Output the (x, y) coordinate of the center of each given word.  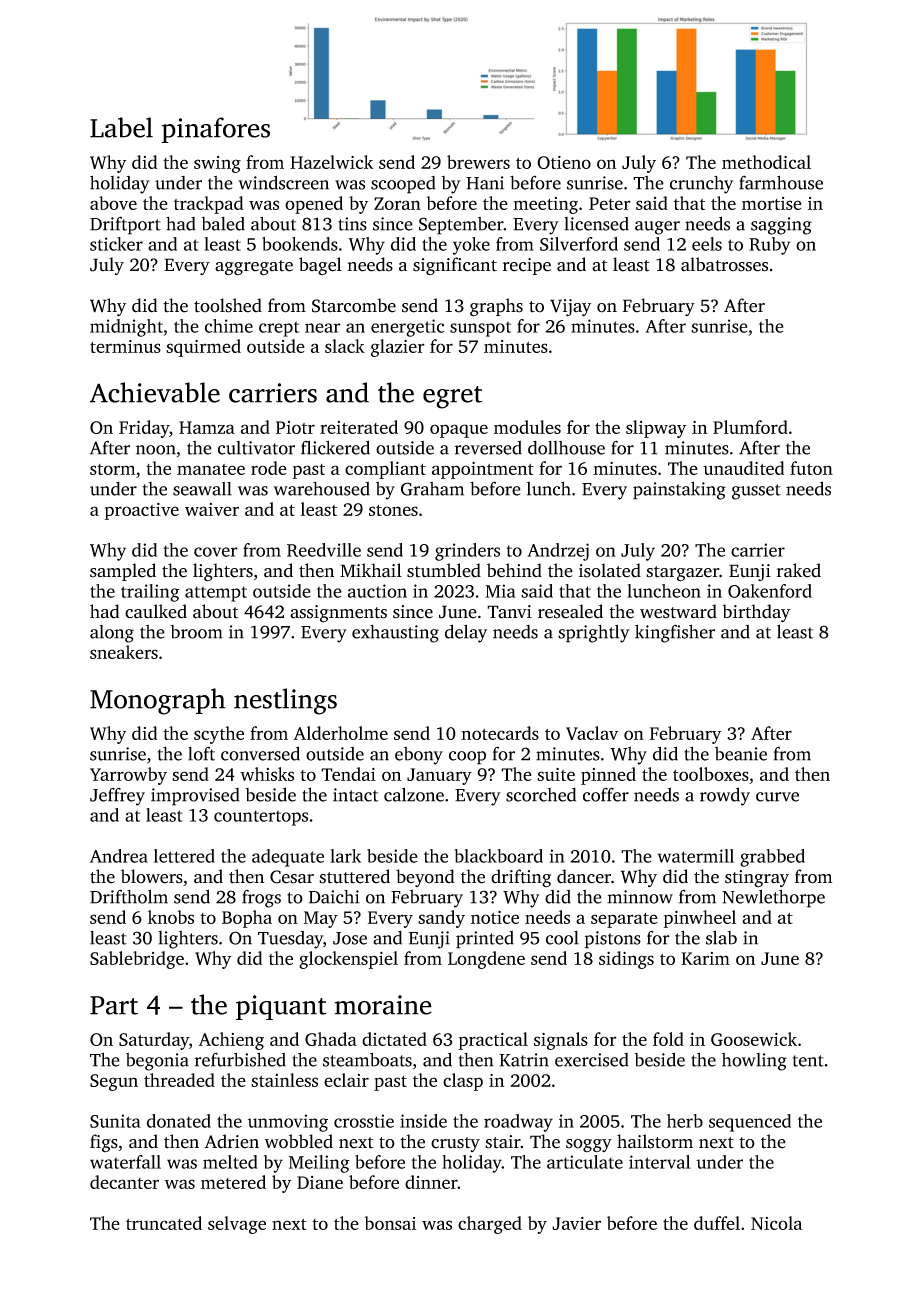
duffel (717, 1223)
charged (490, 1225)
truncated (164, 1223)
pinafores (215, 130)
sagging (781, 226)
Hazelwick (331, 162)
